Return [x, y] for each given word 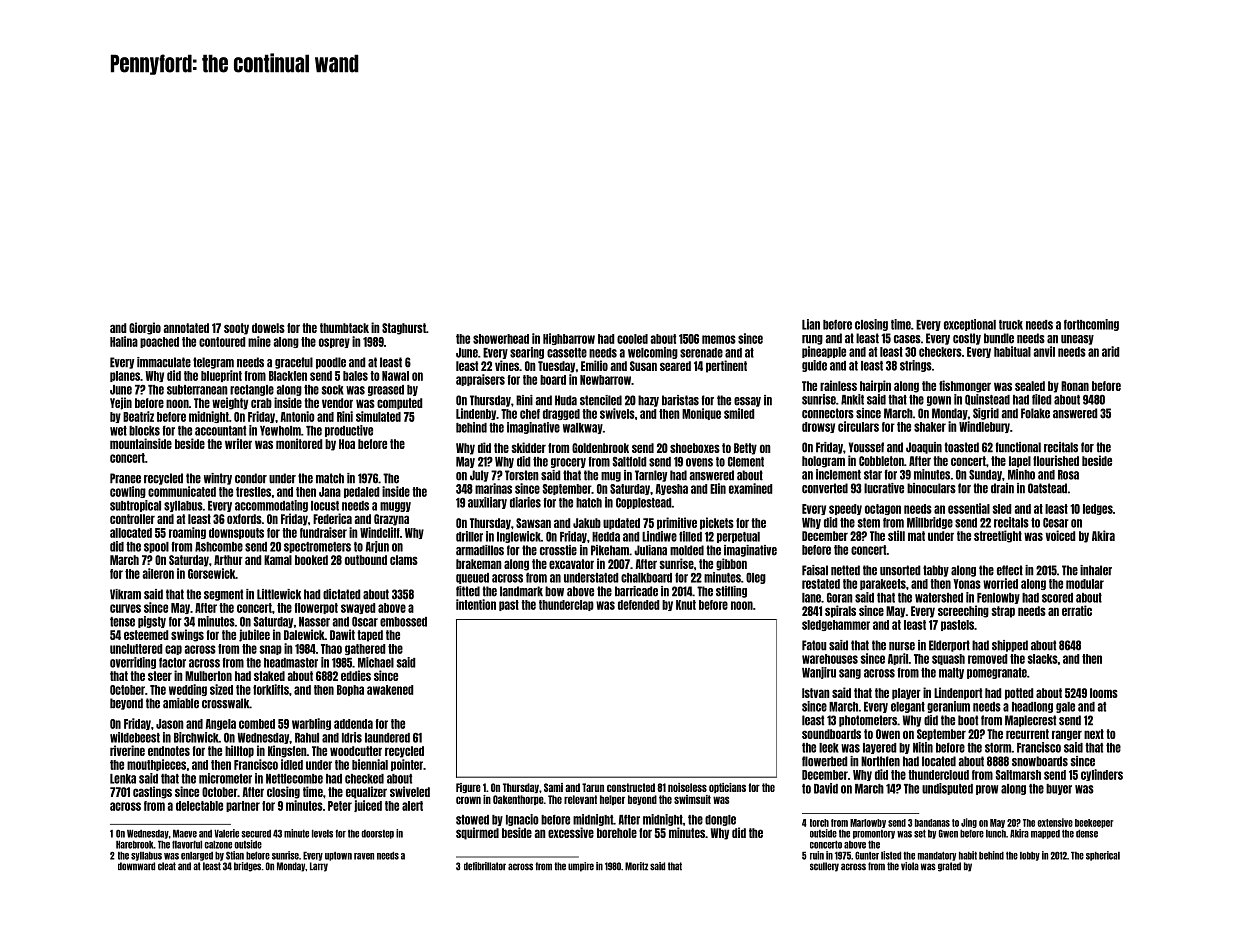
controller [132, 519]
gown [939, 401]
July [479, 476]
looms [1104, 693]
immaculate [164, 362]
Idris [352, 737]
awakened [390, 690]
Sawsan [533, 523]
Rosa [1068, 475]
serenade [701, 353]
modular [1085, 584]
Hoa [347, 444]
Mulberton [208, 676]
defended [639, 605]
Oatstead [1047, 488]
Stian [235, 855]
